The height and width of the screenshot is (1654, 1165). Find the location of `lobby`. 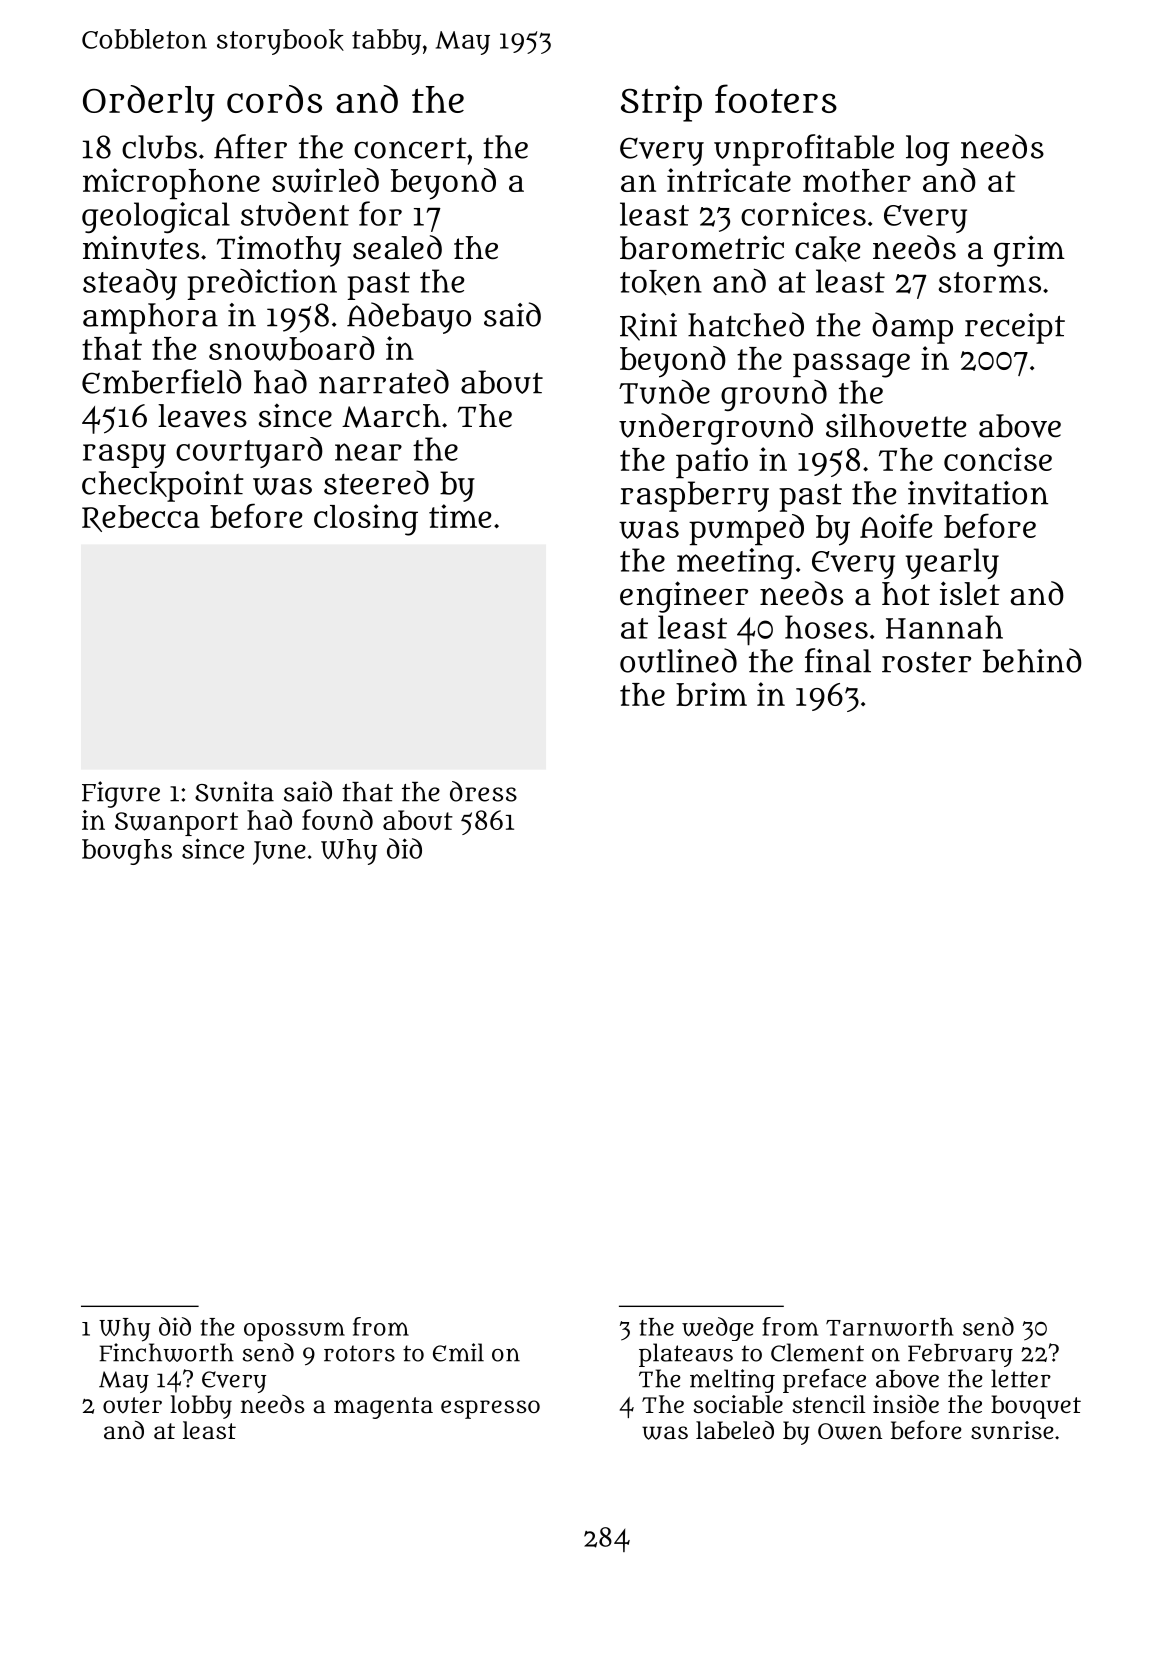

lobby is located at coordinates (201, 1407).
